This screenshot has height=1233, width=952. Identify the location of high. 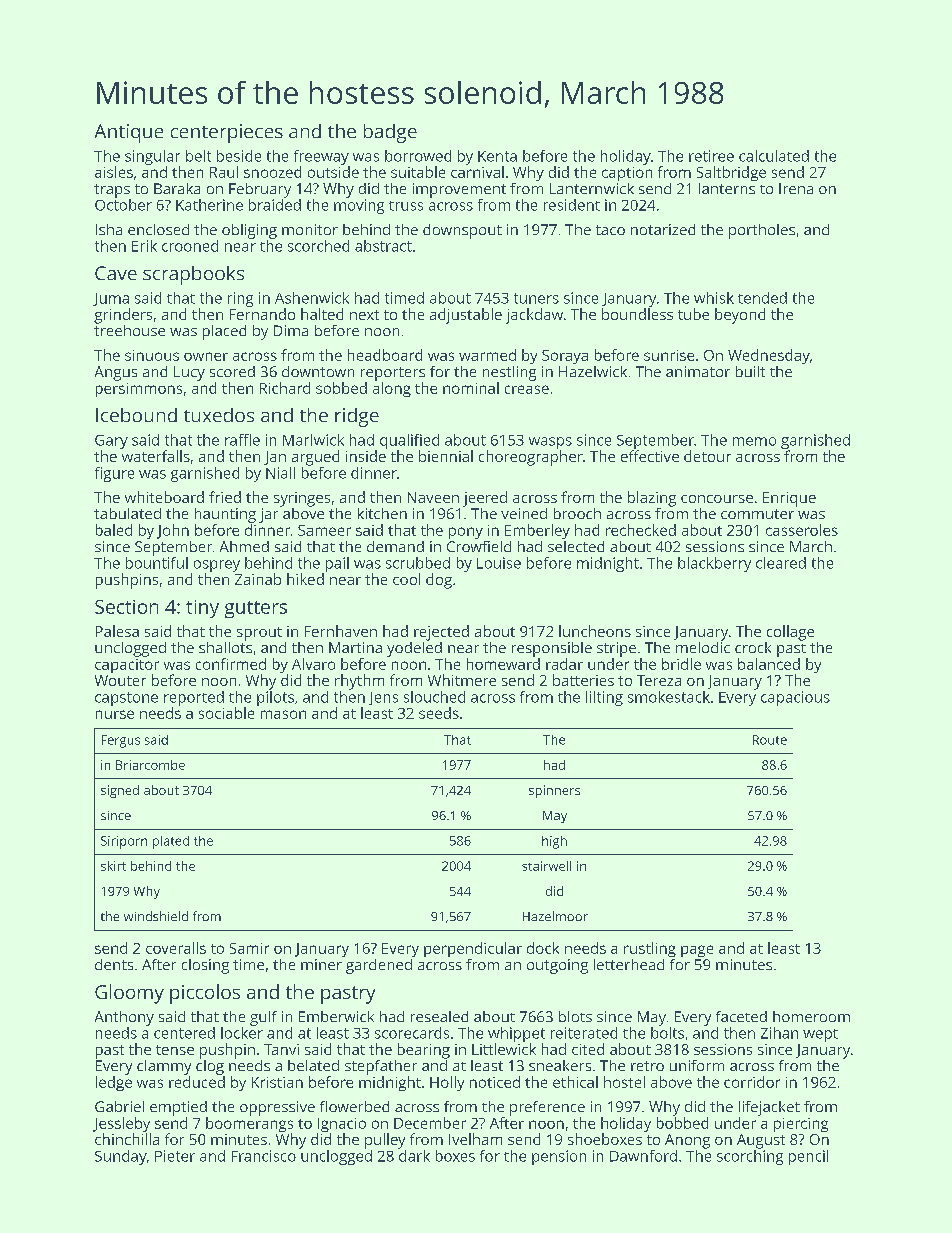
(554, 842).
